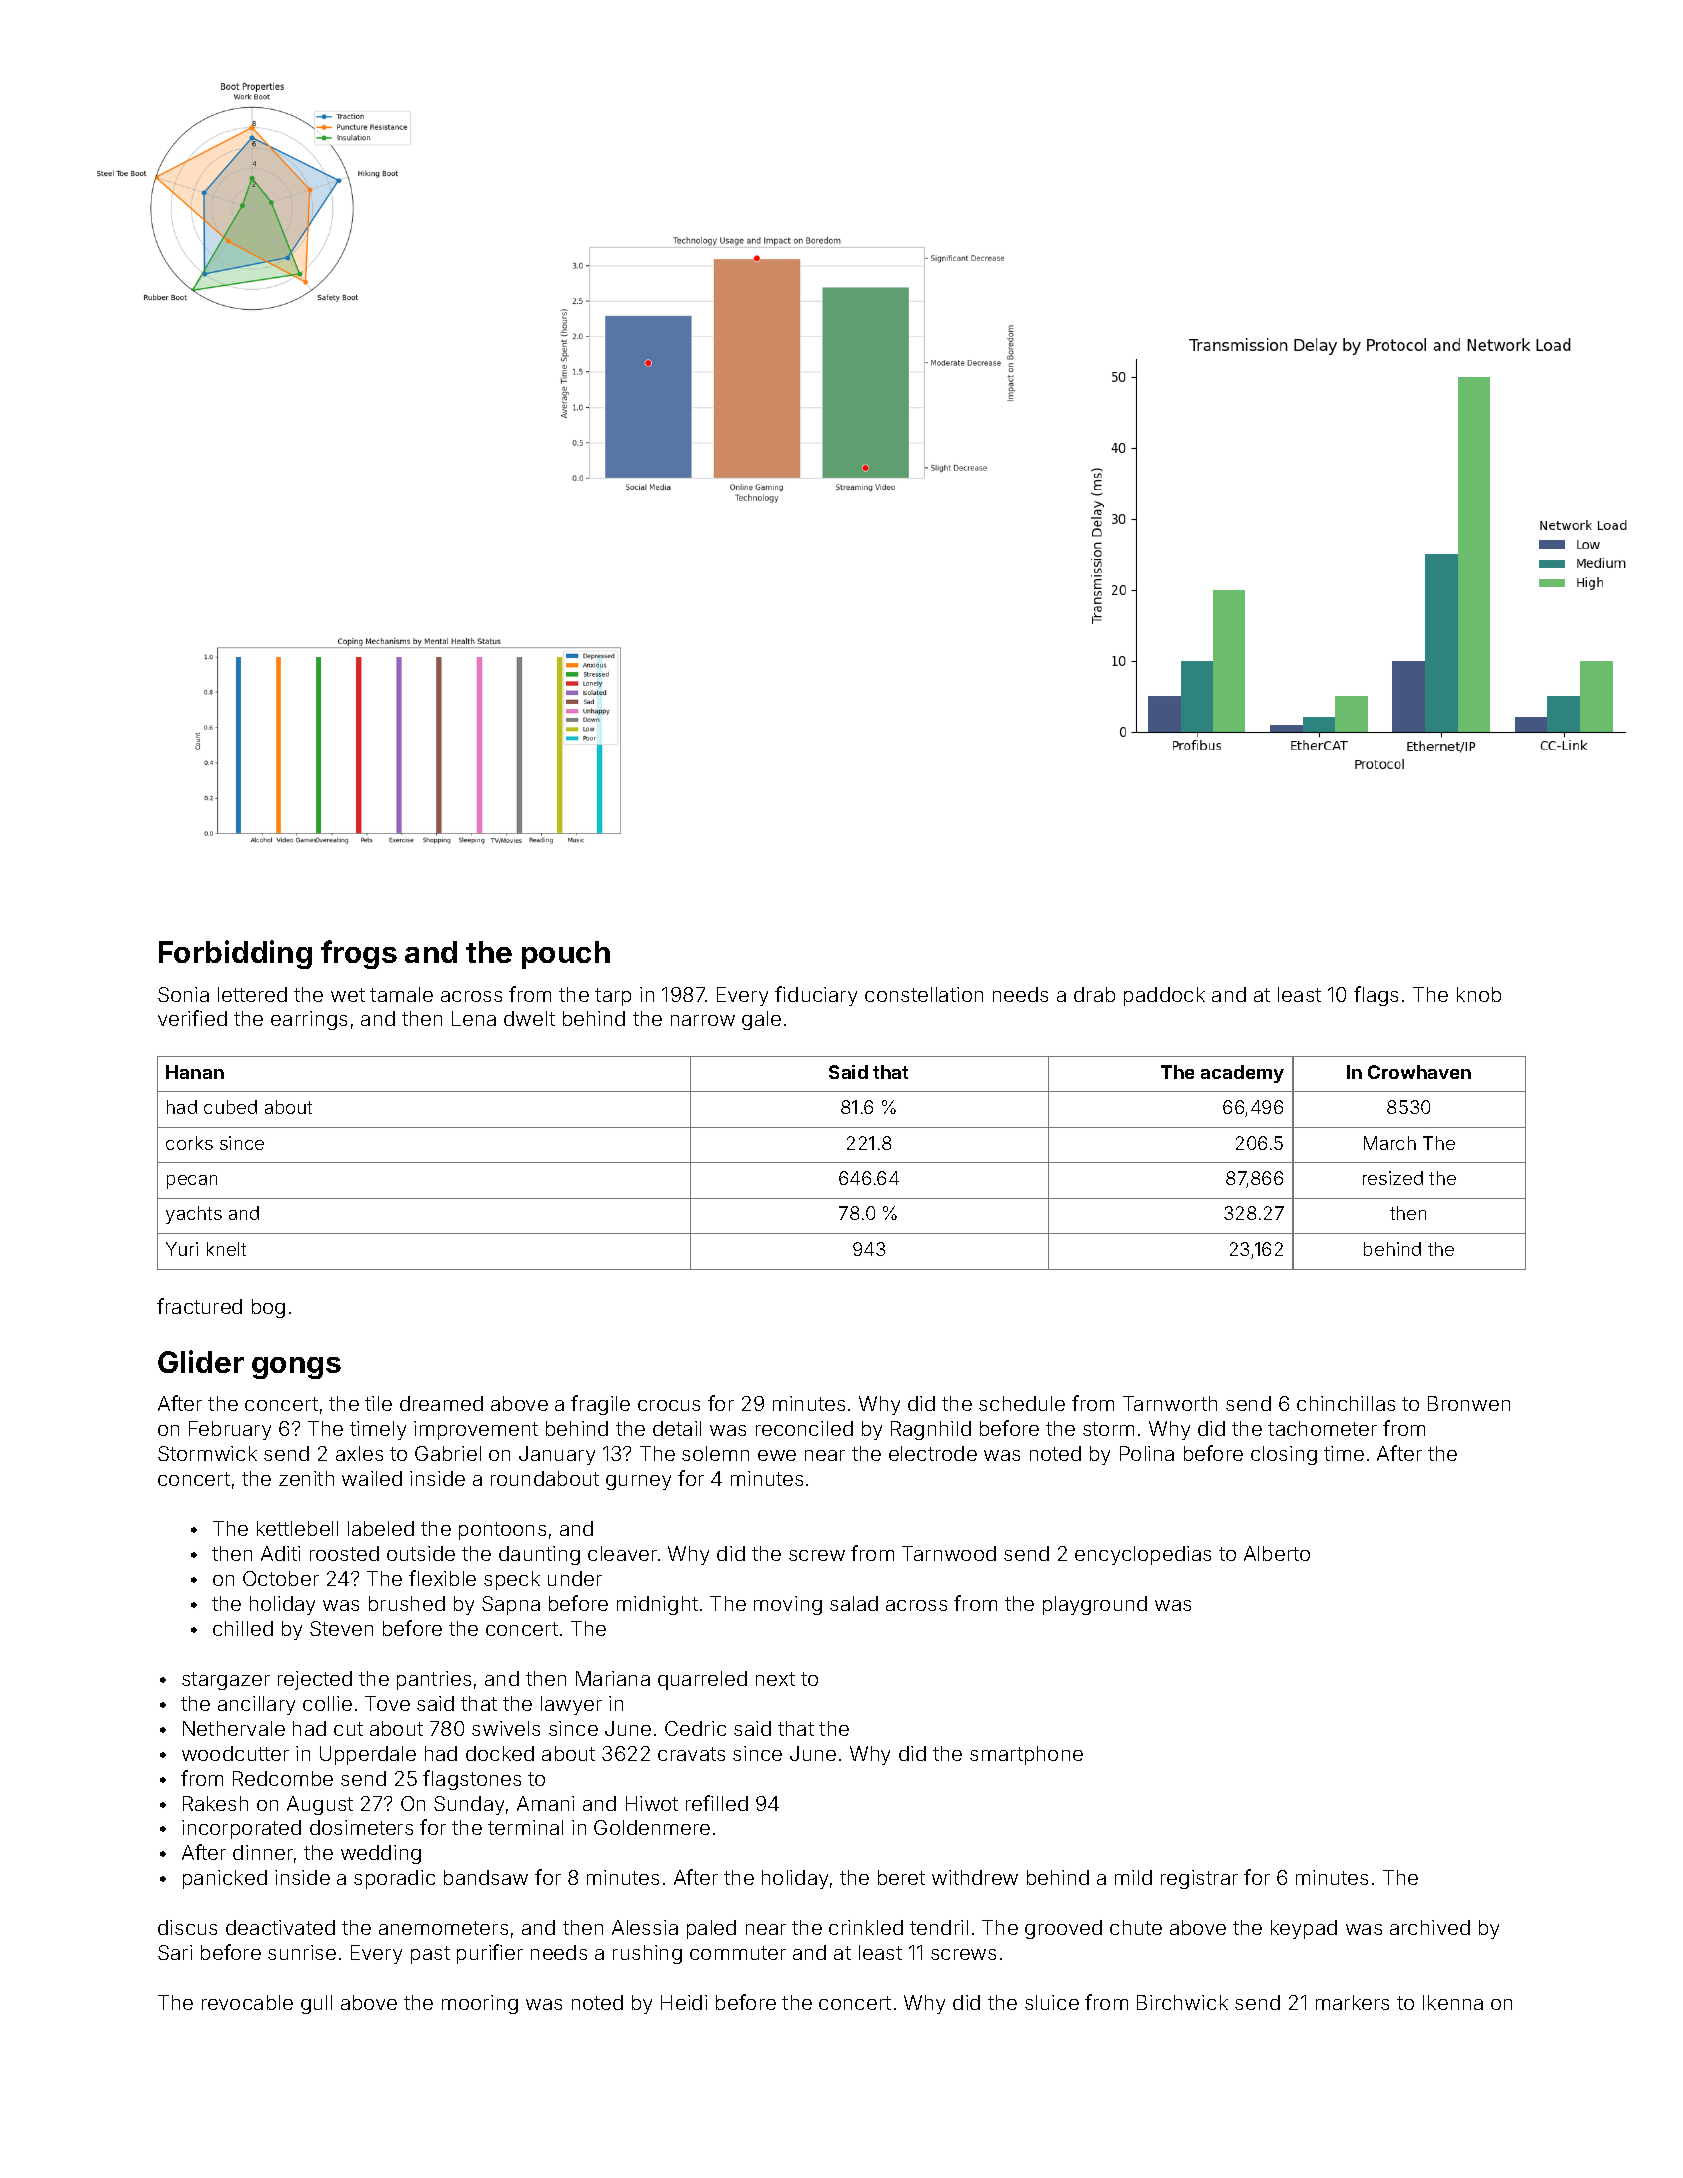 This image has height=2178, width=1683. Describe the element at coordinates (401, 994) in the image. I see `tamale` at that location.
